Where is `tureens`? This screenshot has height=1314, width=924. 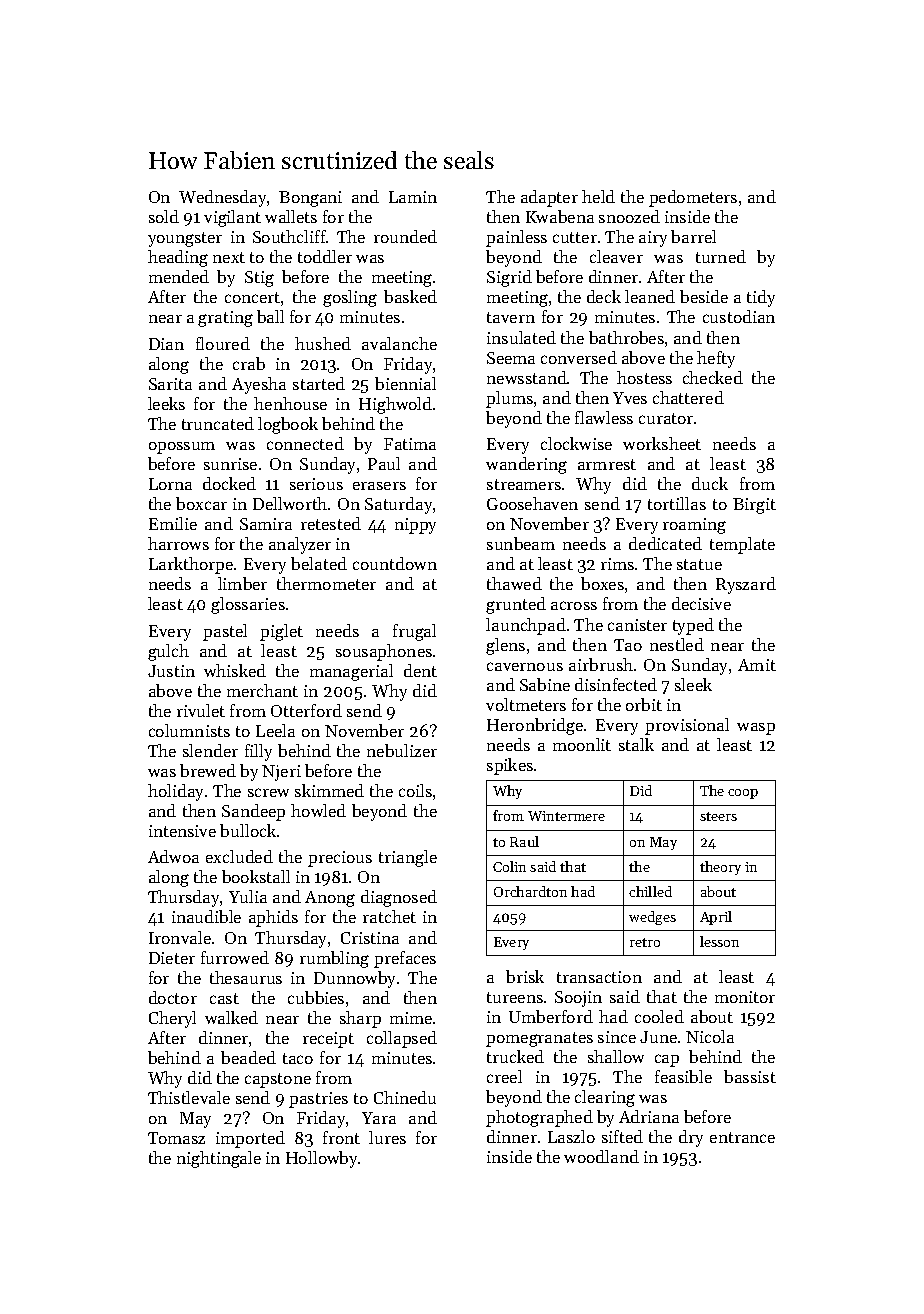 tureens is located at coordinates (515, 997).
